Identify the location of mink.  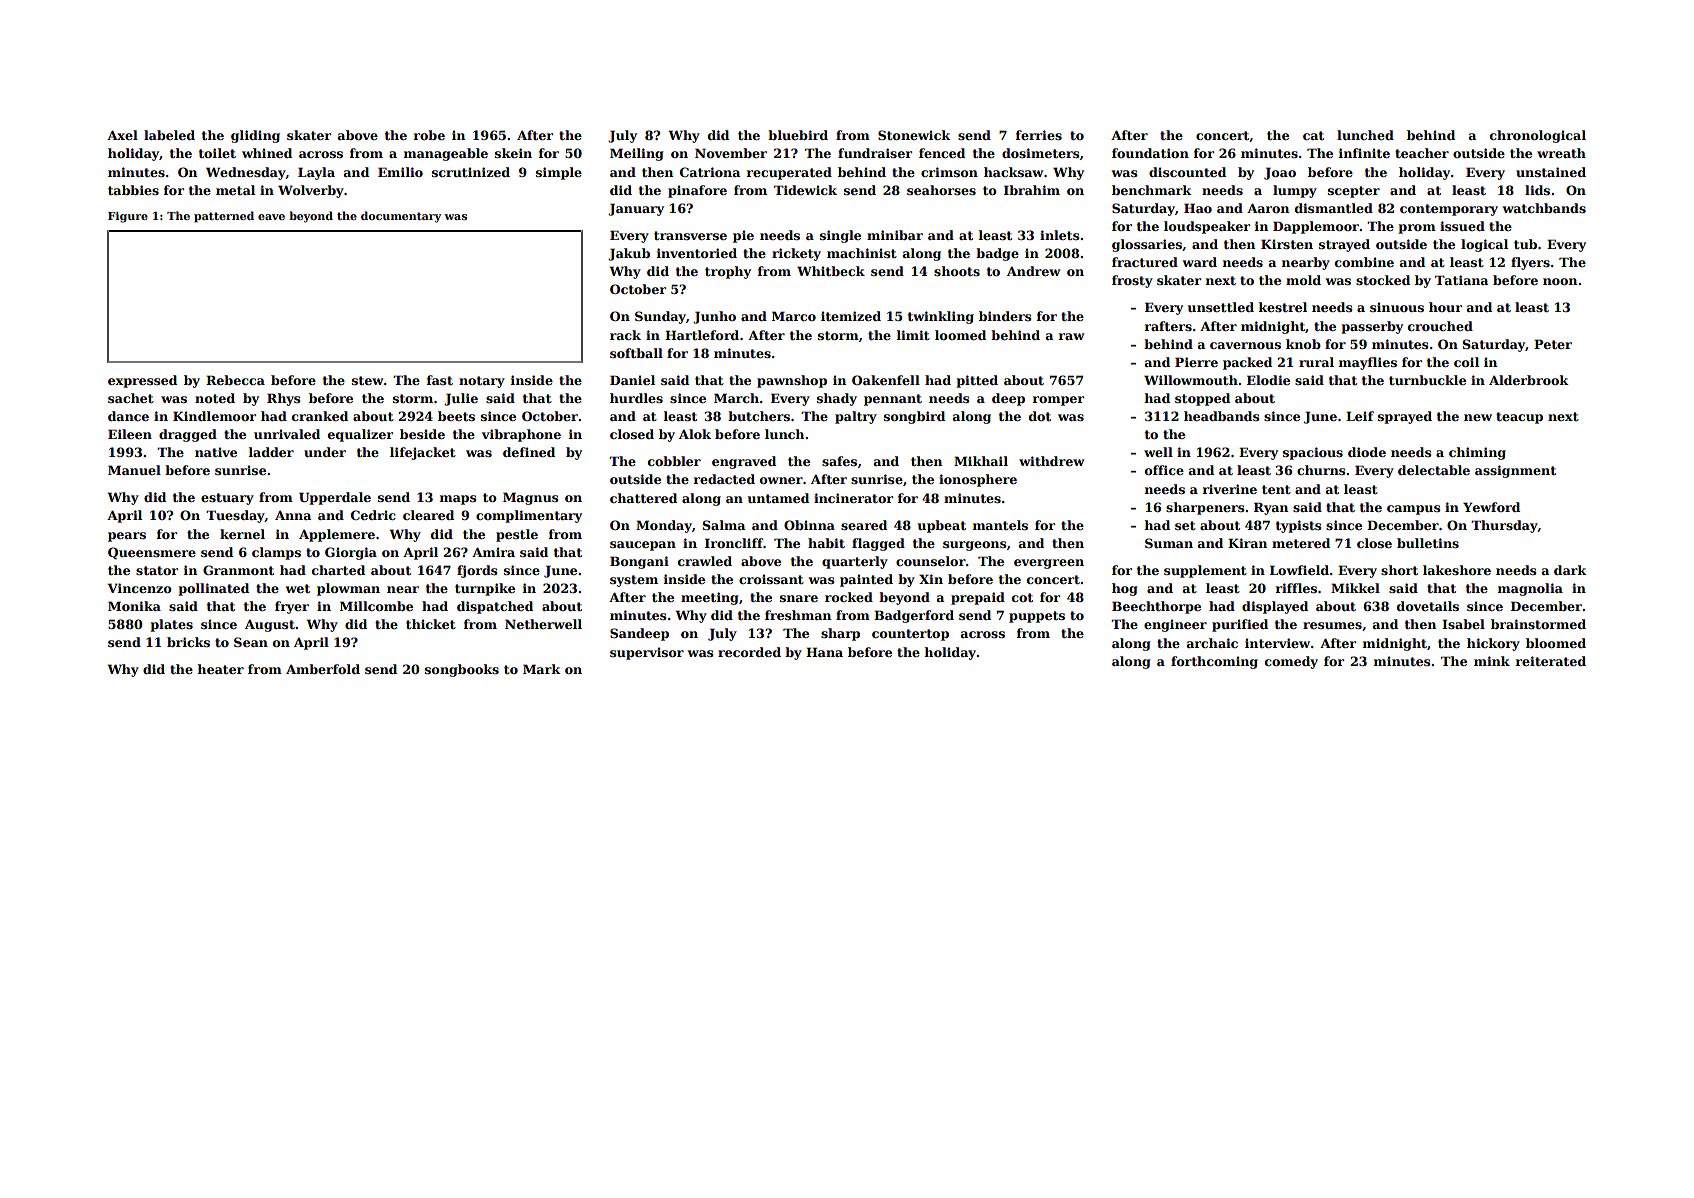
(1492, 661).
